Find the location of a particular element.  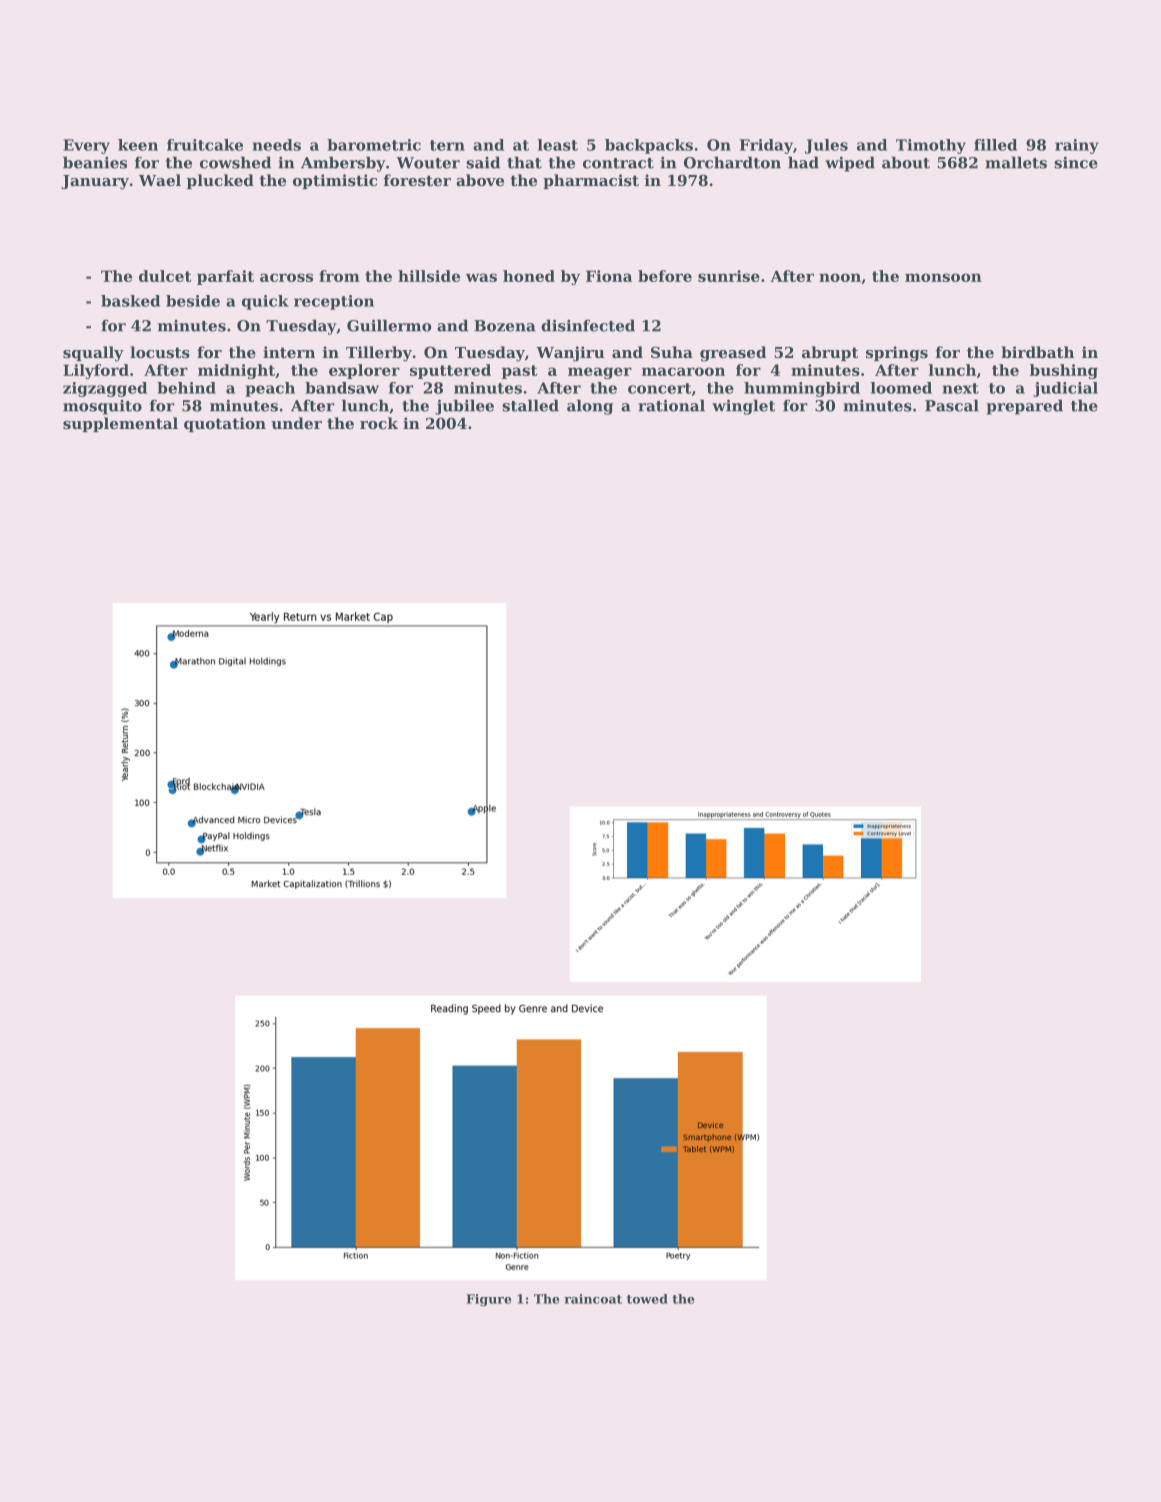

next is located at coordinates (961, 388).
